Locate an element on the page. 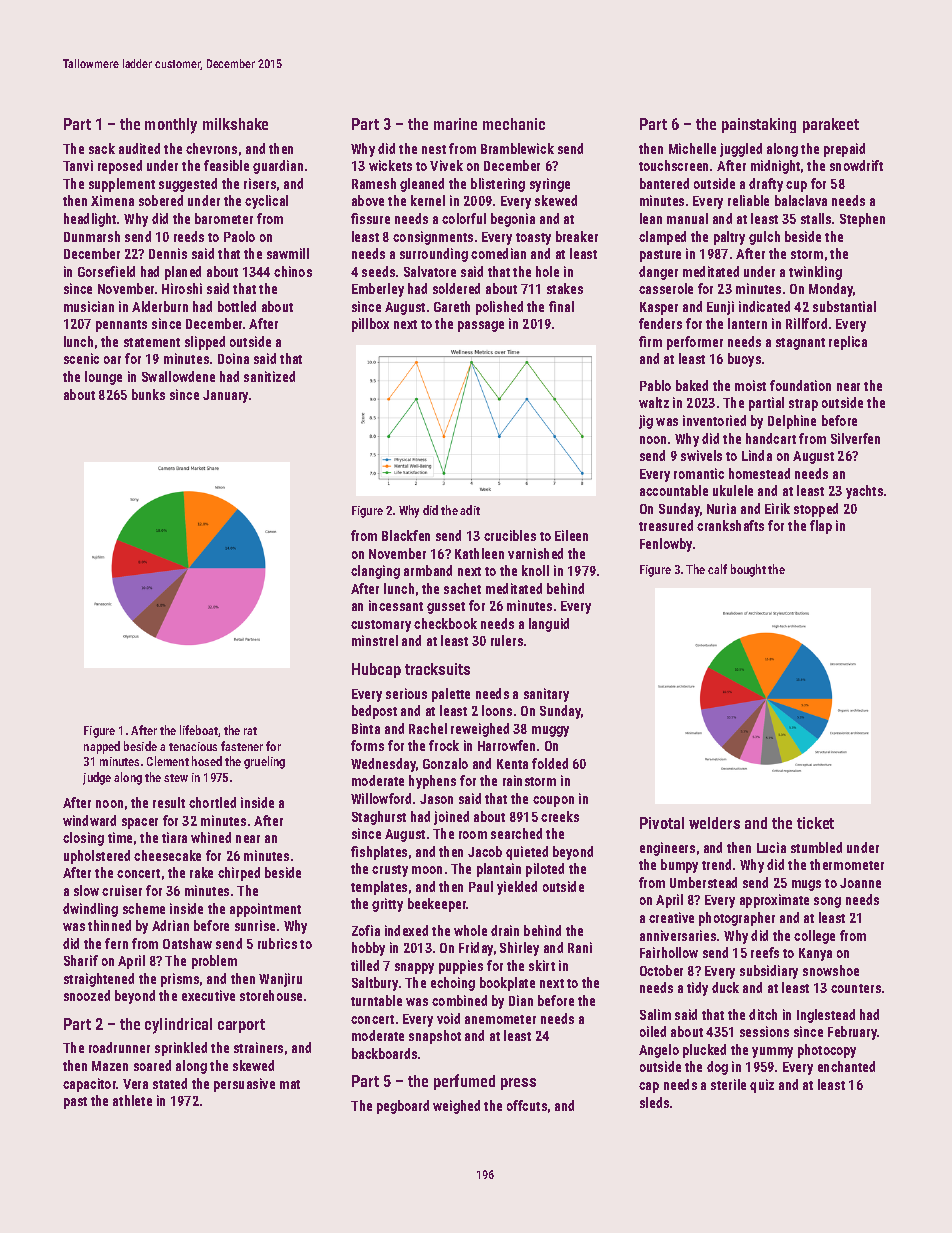  monthly is located at coordinates (171, 126).
